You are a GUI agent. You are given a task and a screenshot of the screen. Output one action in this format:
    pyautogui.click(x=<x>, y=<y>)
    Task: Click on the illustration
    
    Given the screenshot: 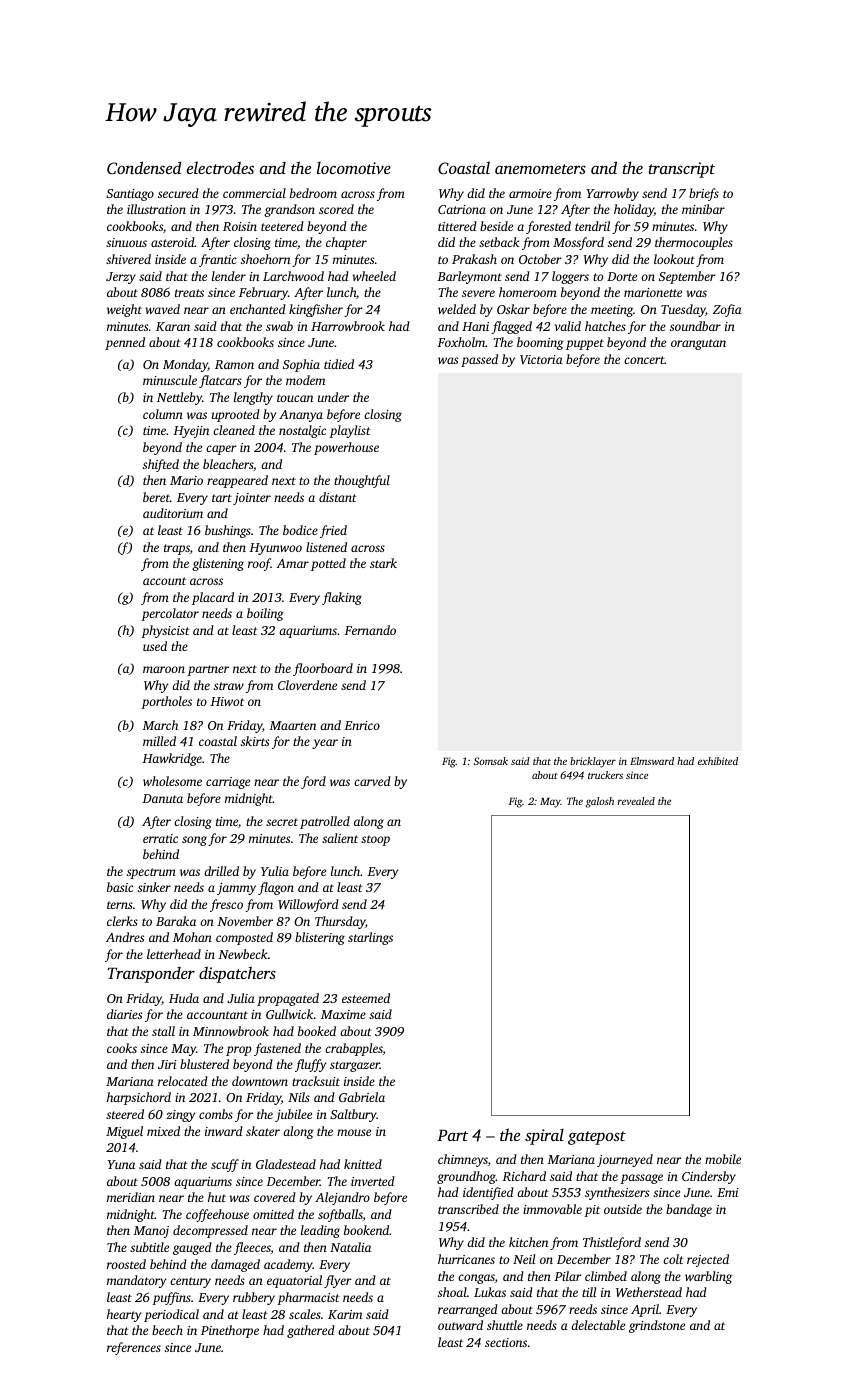 What is the action you would take?
    pyautogui.click(x=156, y=209)
